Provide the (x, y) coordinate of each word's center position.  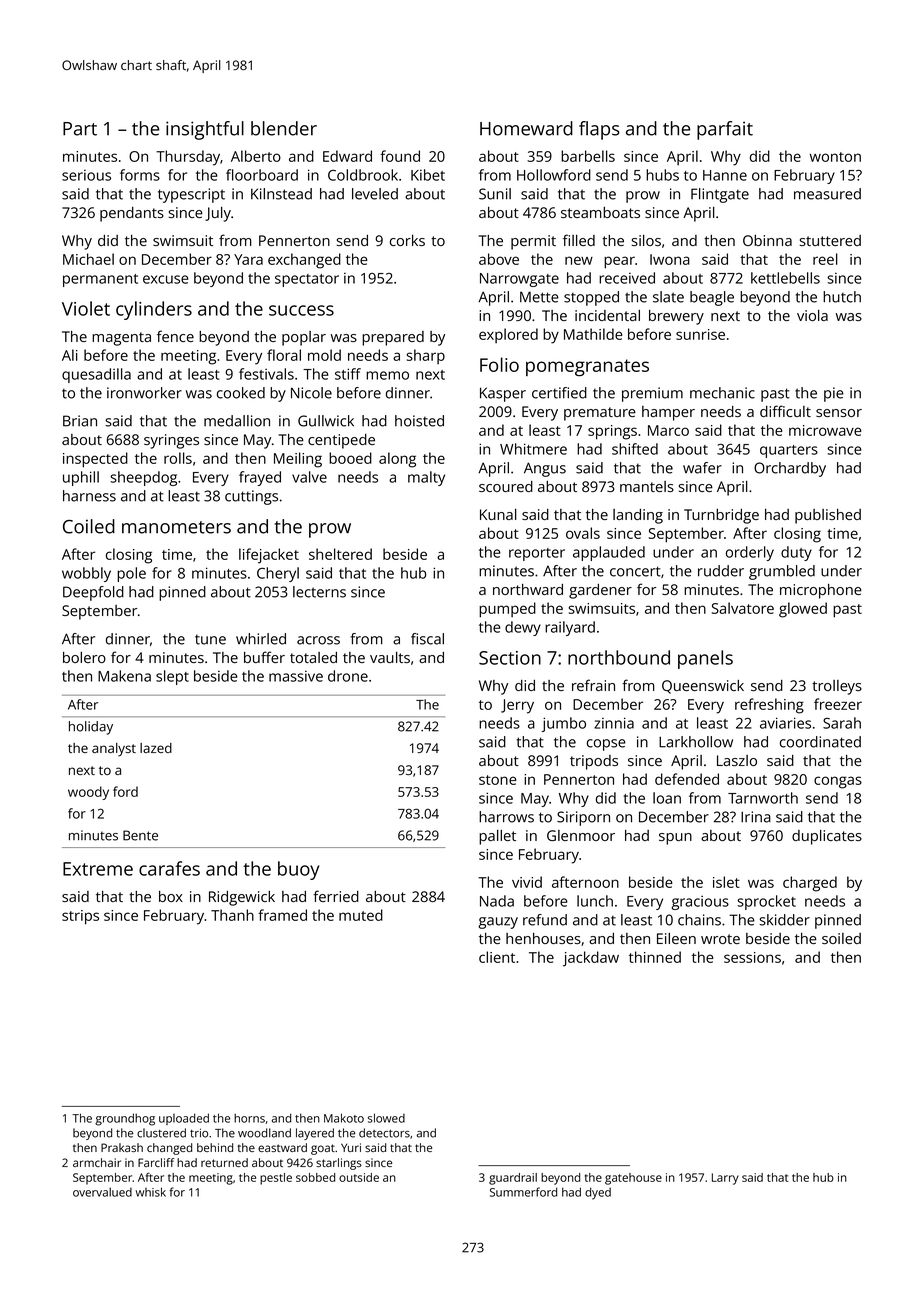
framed (282, 915)
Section (510, 658)
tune (210, 639)
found (400, 156)
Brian (80, 421)
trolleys (837, 687)
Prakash (122, 1147)
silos (646, 240)
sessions (752, 957)
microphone (821, 591)
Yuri (351, 1147)
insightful (205, 130)
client (497, 957)
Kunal (498, 514)
